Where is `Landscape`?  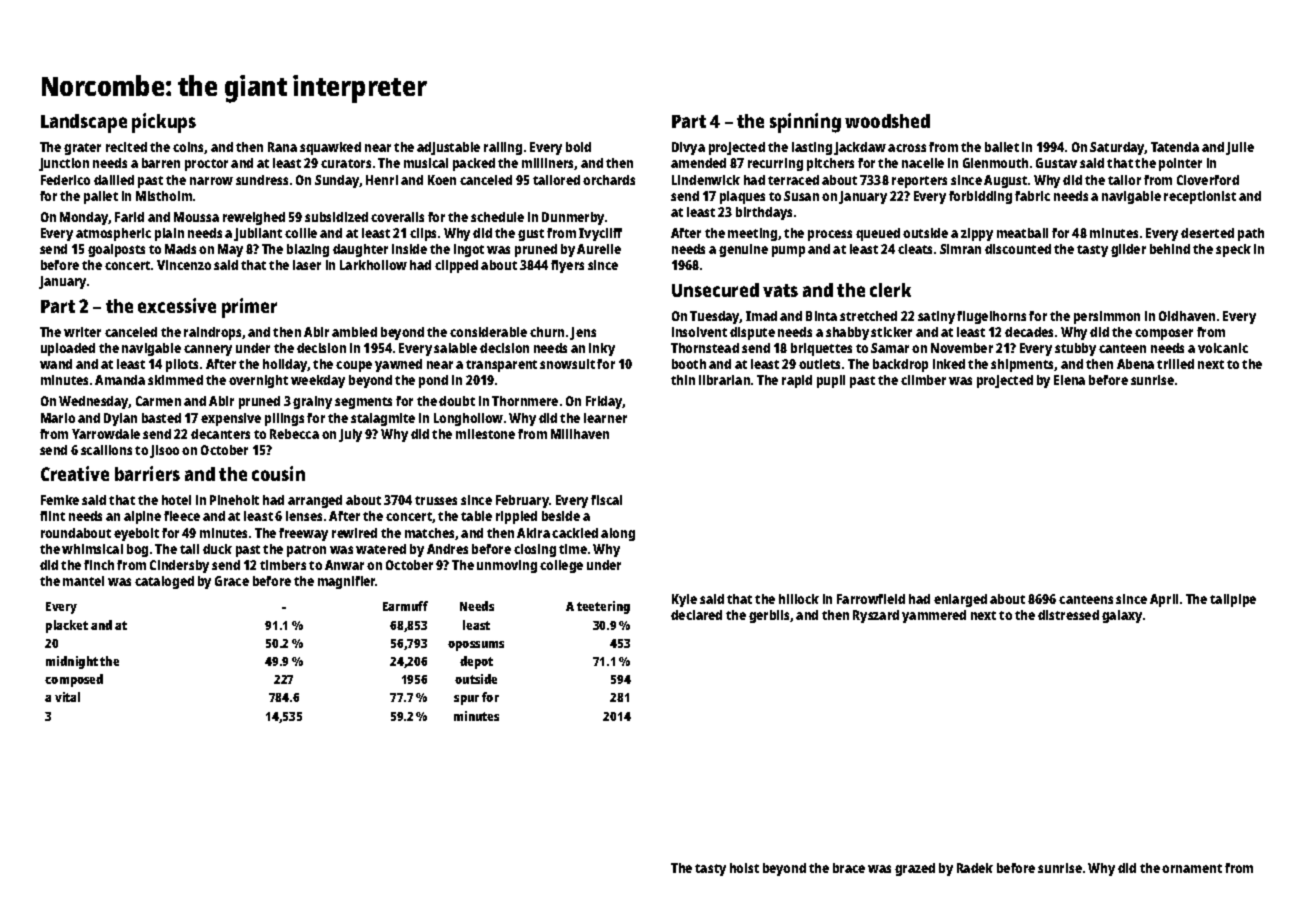
Landscape is located at coordinates (84, 123).
